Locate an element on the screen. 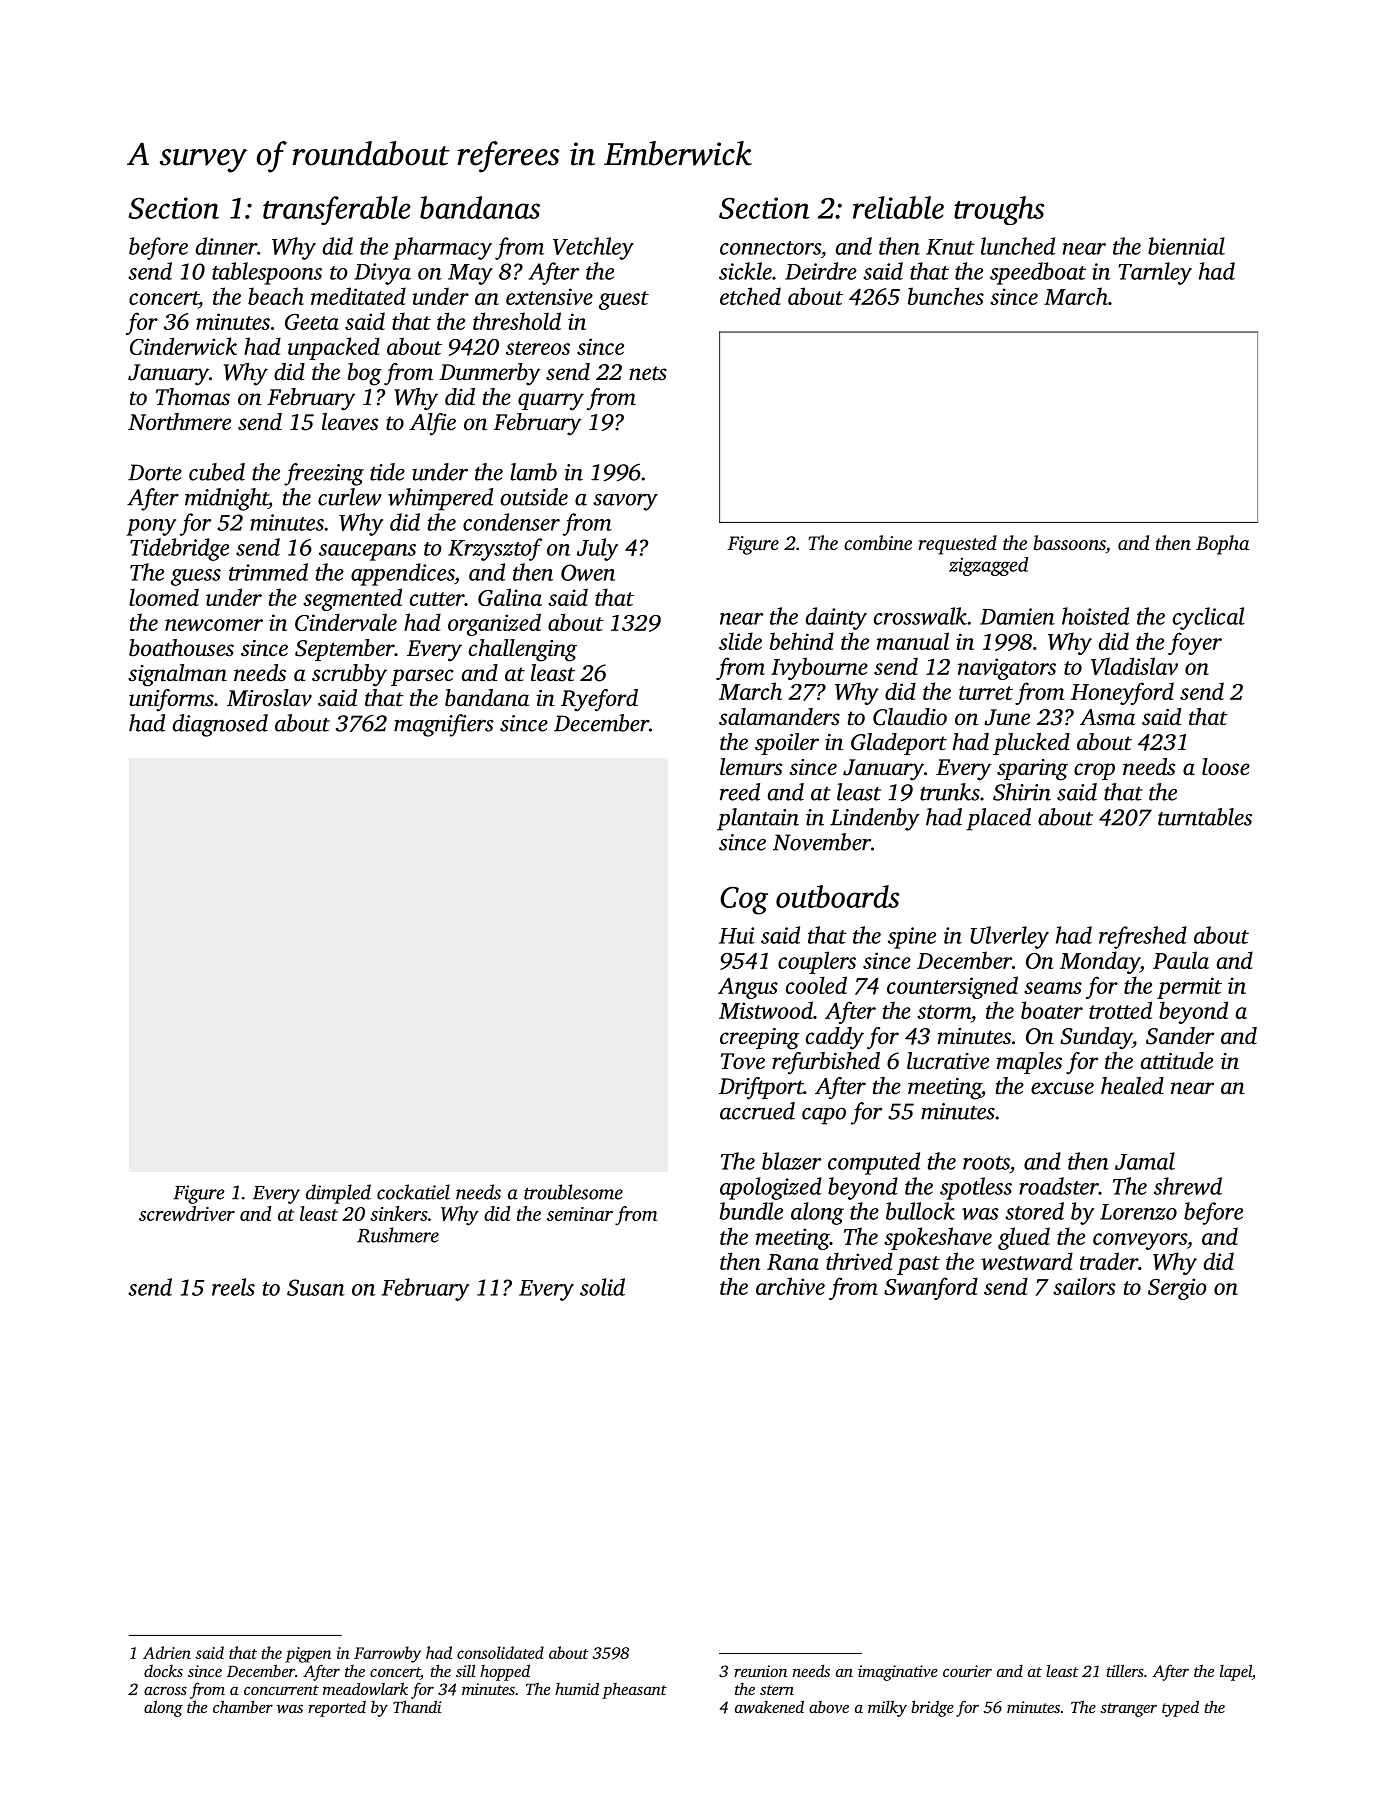 Image resolution: width=1387 pixels, height=1795 pixels. concurrent is located at coordinates (281, 1690).
